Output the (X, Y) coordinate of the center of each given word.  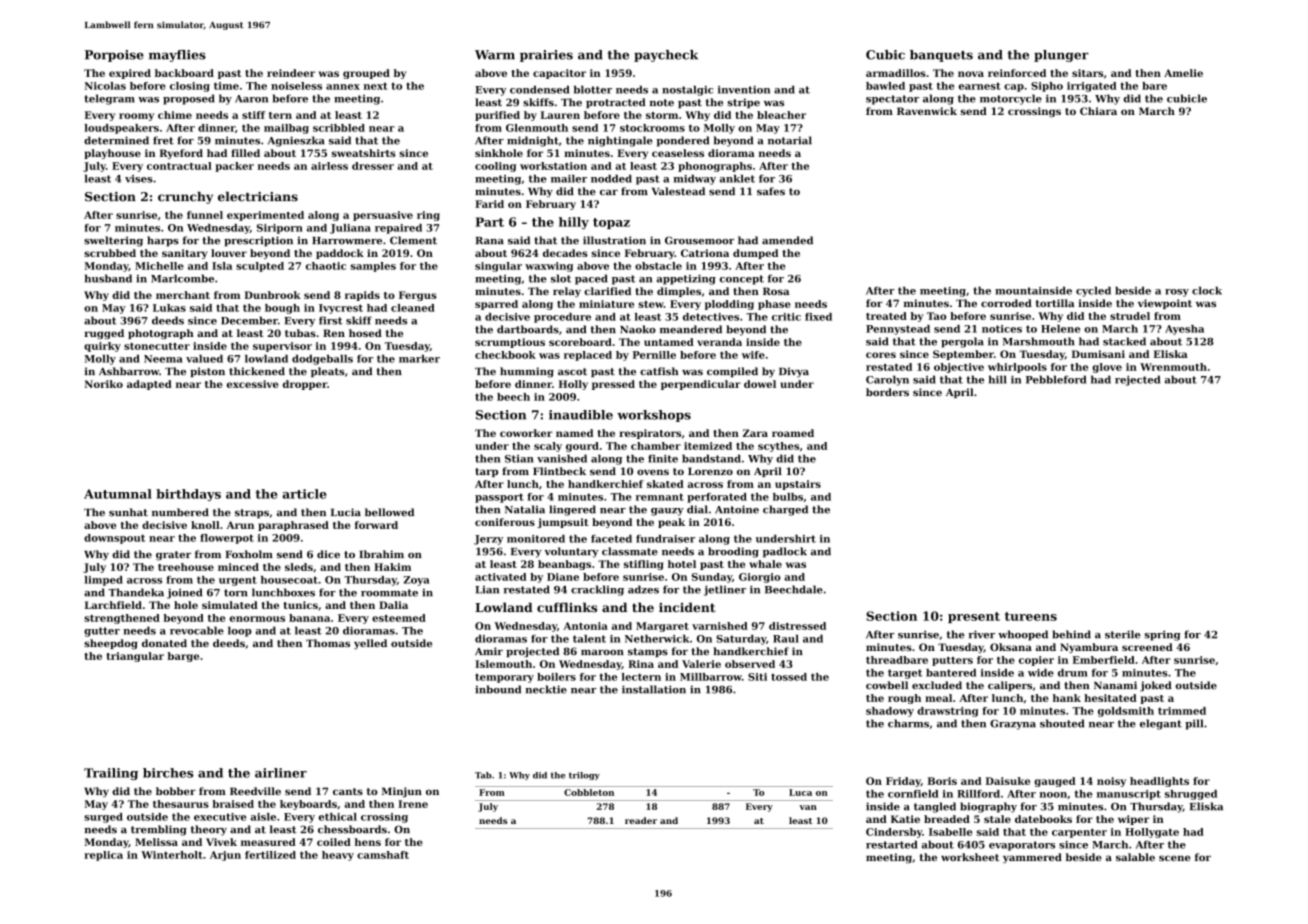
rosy (1177, 293)
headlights (1159, 782)
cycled (1093, 291)
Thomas (328, 643)
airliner (281, 773)
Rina (641, 664)
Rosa (776, 291)
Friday (903, 782)
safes (771, 191)
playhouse (112, 154)
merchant (183, 295)
